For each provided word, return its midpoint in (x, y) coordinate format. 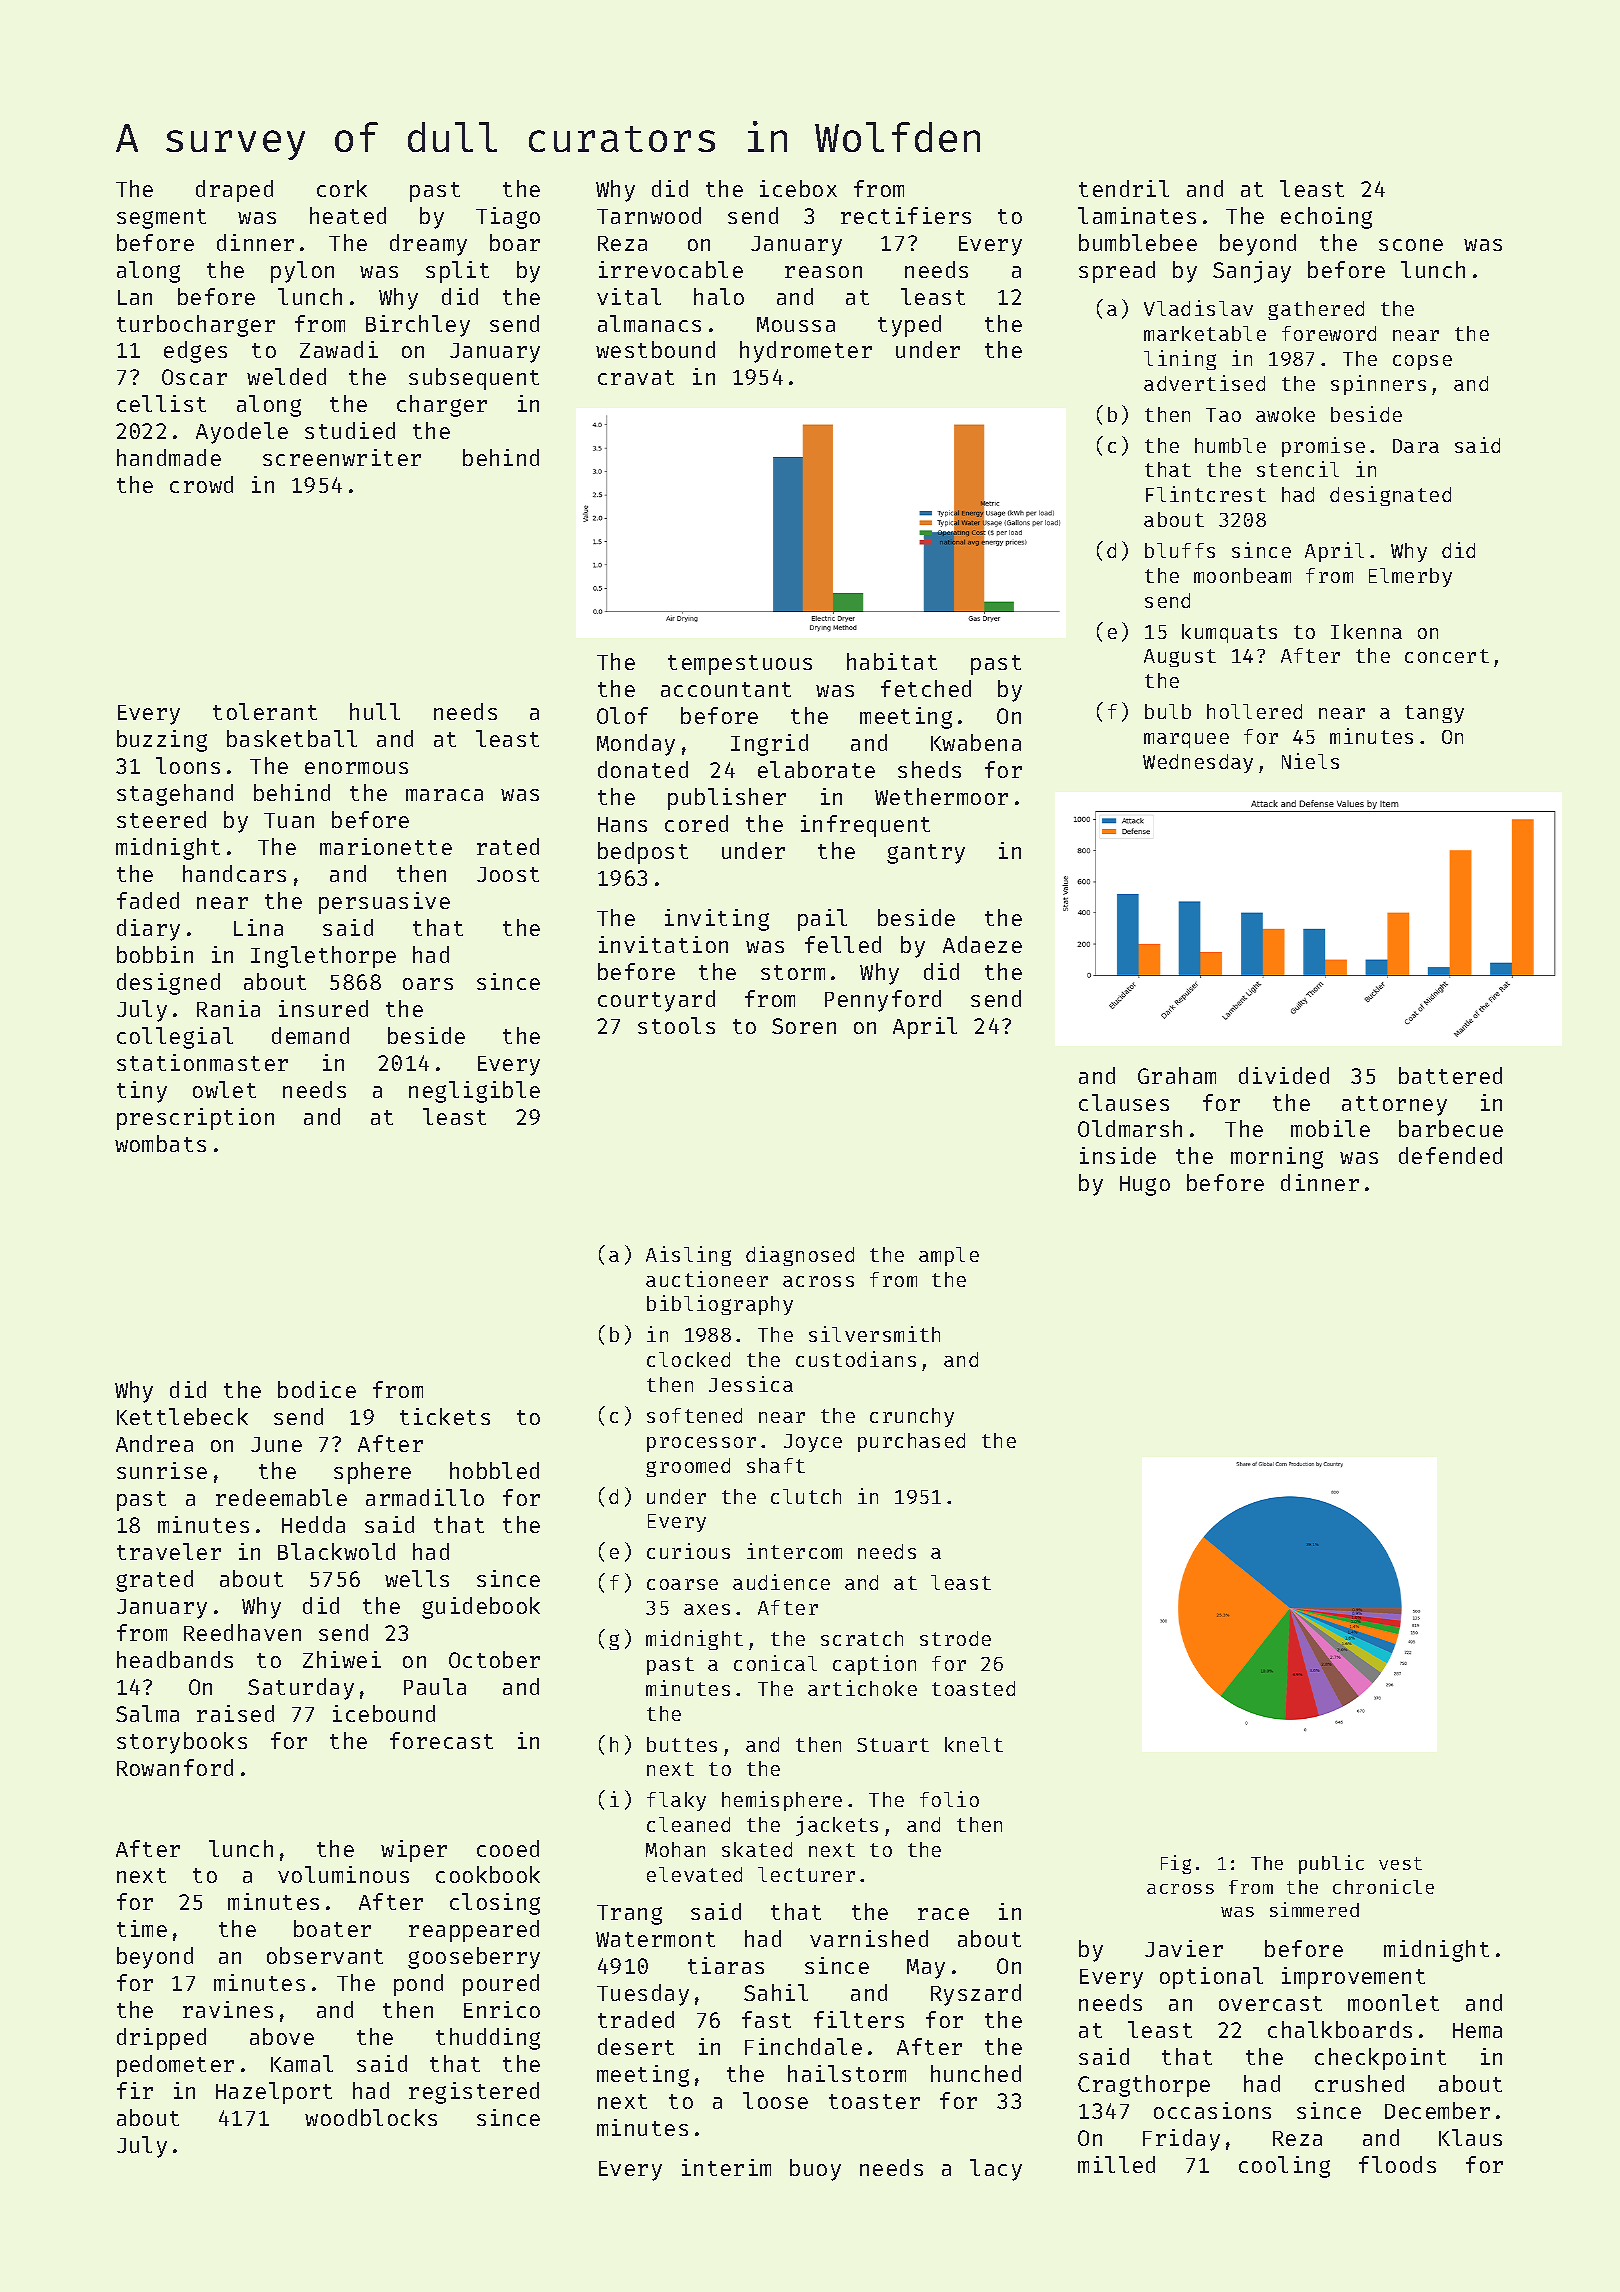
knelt (974, 1744)
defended (1450, 1155)
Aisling (688, 1256)
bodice (317, 1389)
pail (822, 920)
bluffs (1180, 550)
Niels (1310, 761)
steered (161, 819)
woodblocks (371, 2117)
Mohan (675, 1849)
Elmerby (1410, 577)
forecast (441, 1740)
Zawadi (339, 349)
